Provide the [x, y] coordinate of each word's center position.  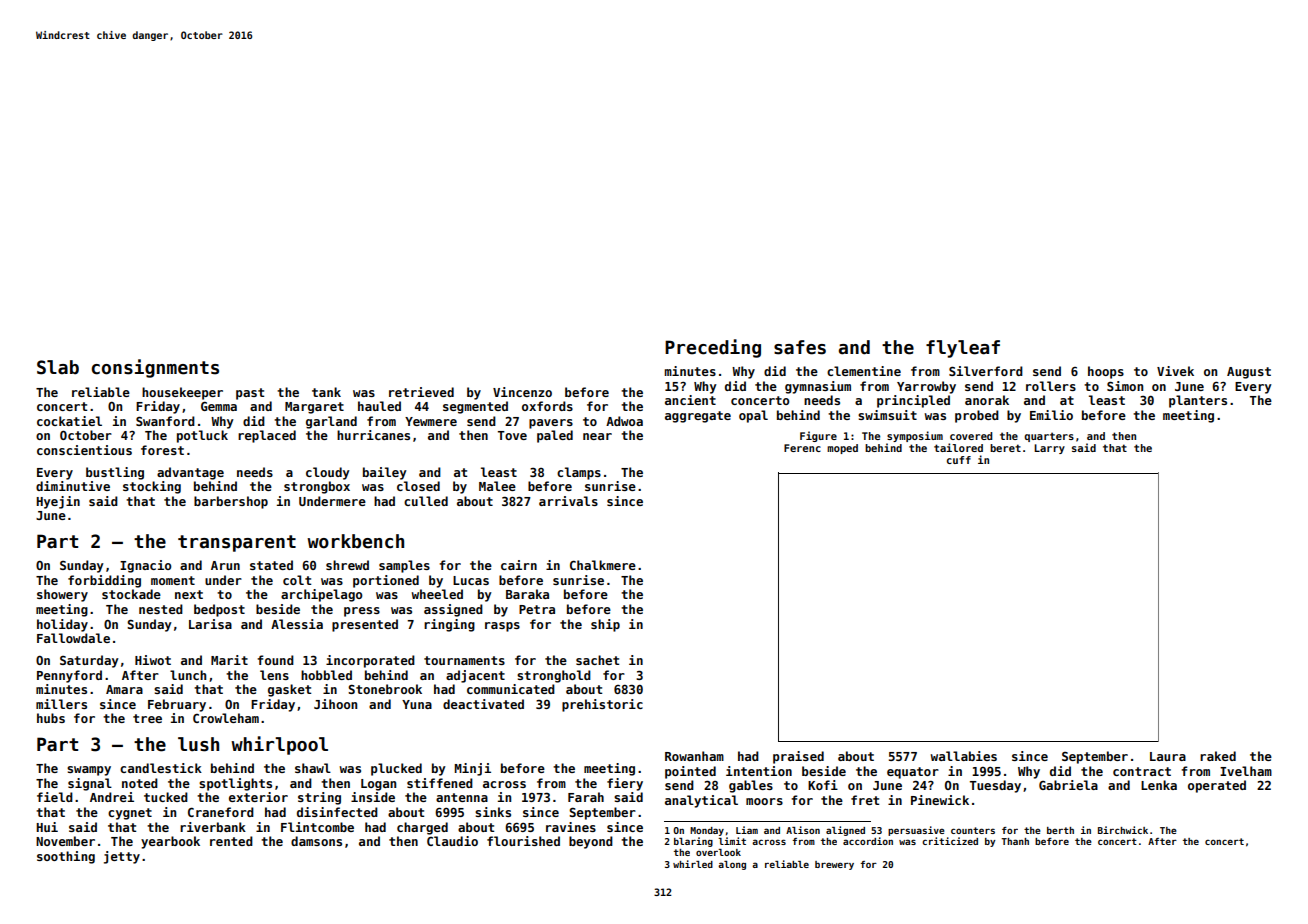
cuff [959, 460]
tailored [958, 447]
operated [1217, 786]
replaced [267, 436]
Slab [58, 367]
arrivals [568, 501]
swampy [89, 771]
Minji [473, 769]
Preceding [713, 348]
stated [271, 565]
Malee [497, 486]
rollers [1051, 386]
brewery [834, 865]
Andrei [112, 797]
